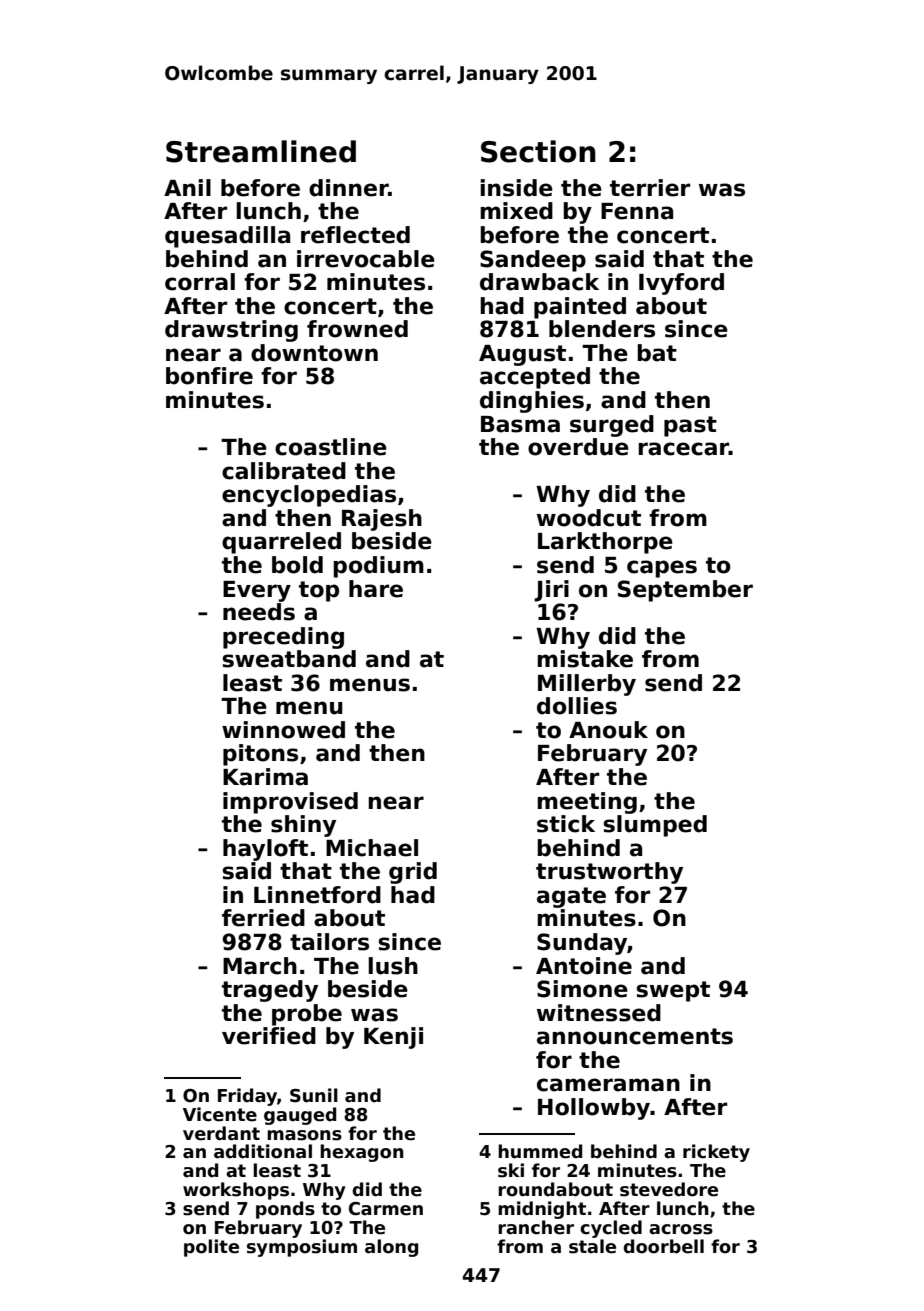  Describe the element at coordinates (355, 235) in the image. I see `reflected` at that location.
